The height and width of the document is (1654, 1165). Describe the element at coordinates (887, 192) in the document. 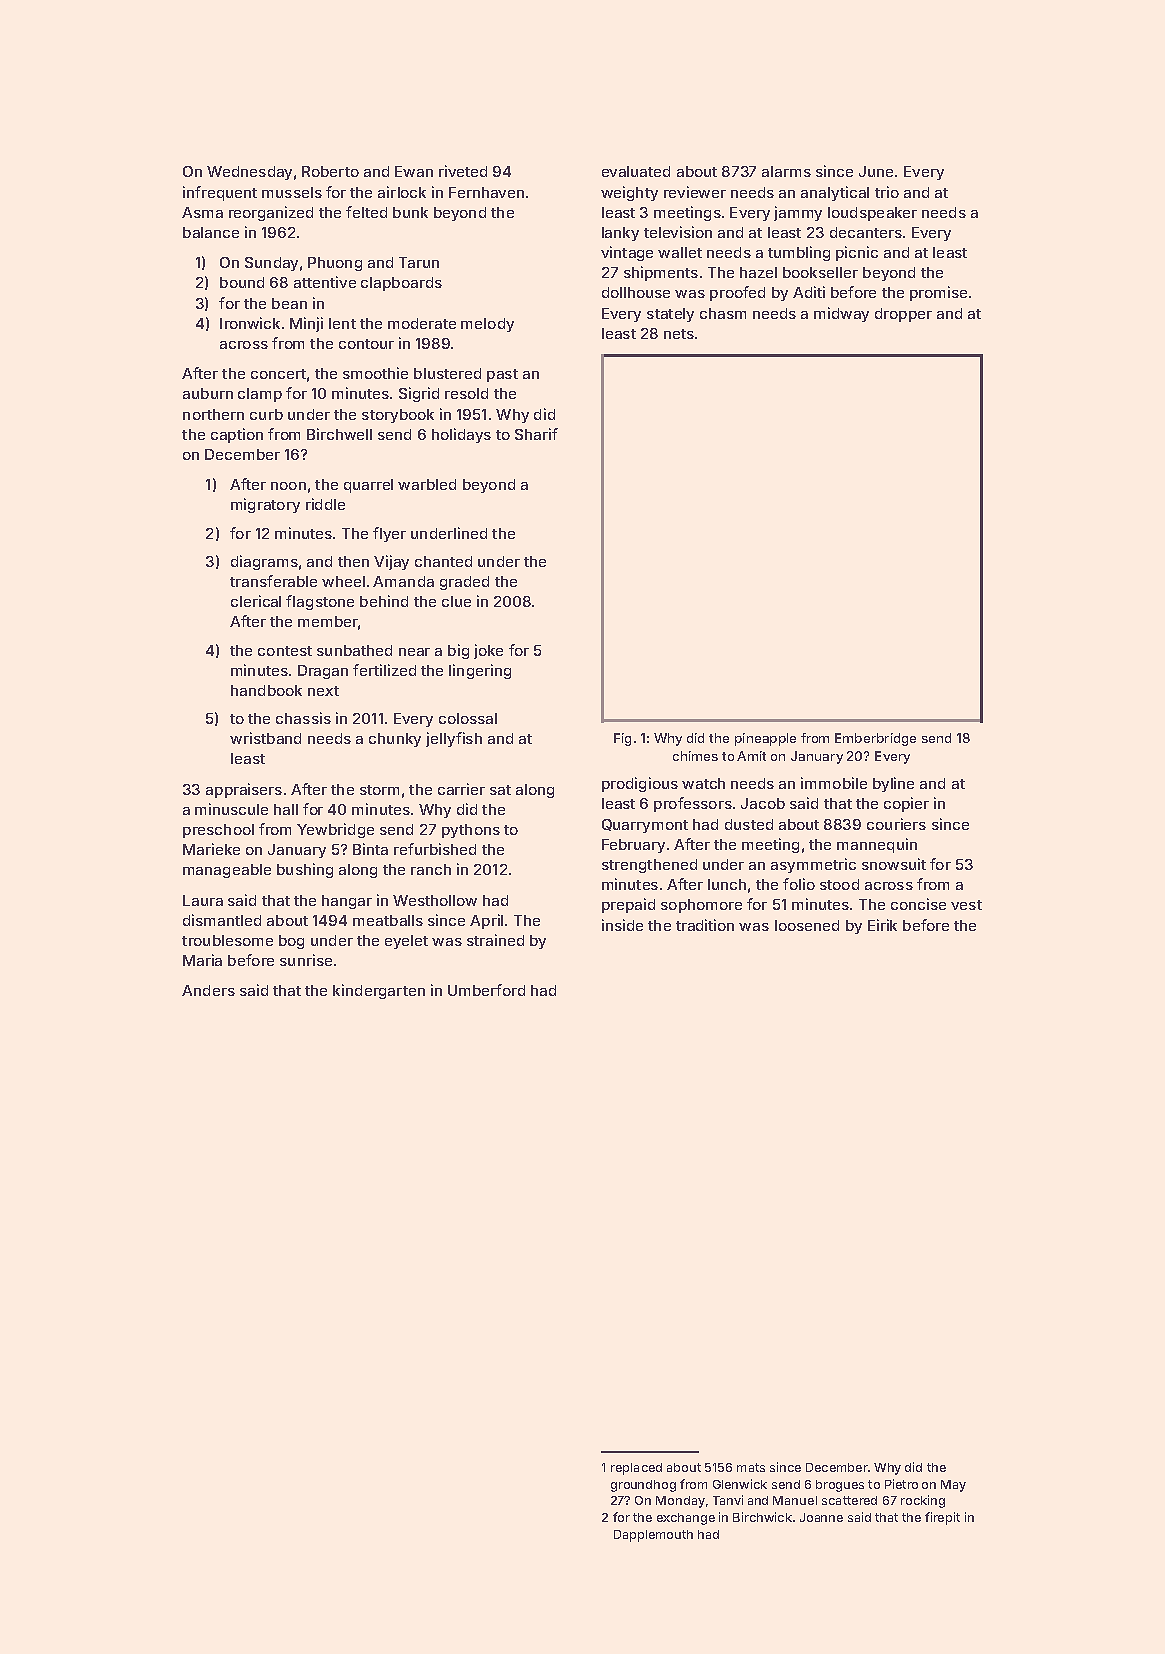

I see `trio` at that location.
